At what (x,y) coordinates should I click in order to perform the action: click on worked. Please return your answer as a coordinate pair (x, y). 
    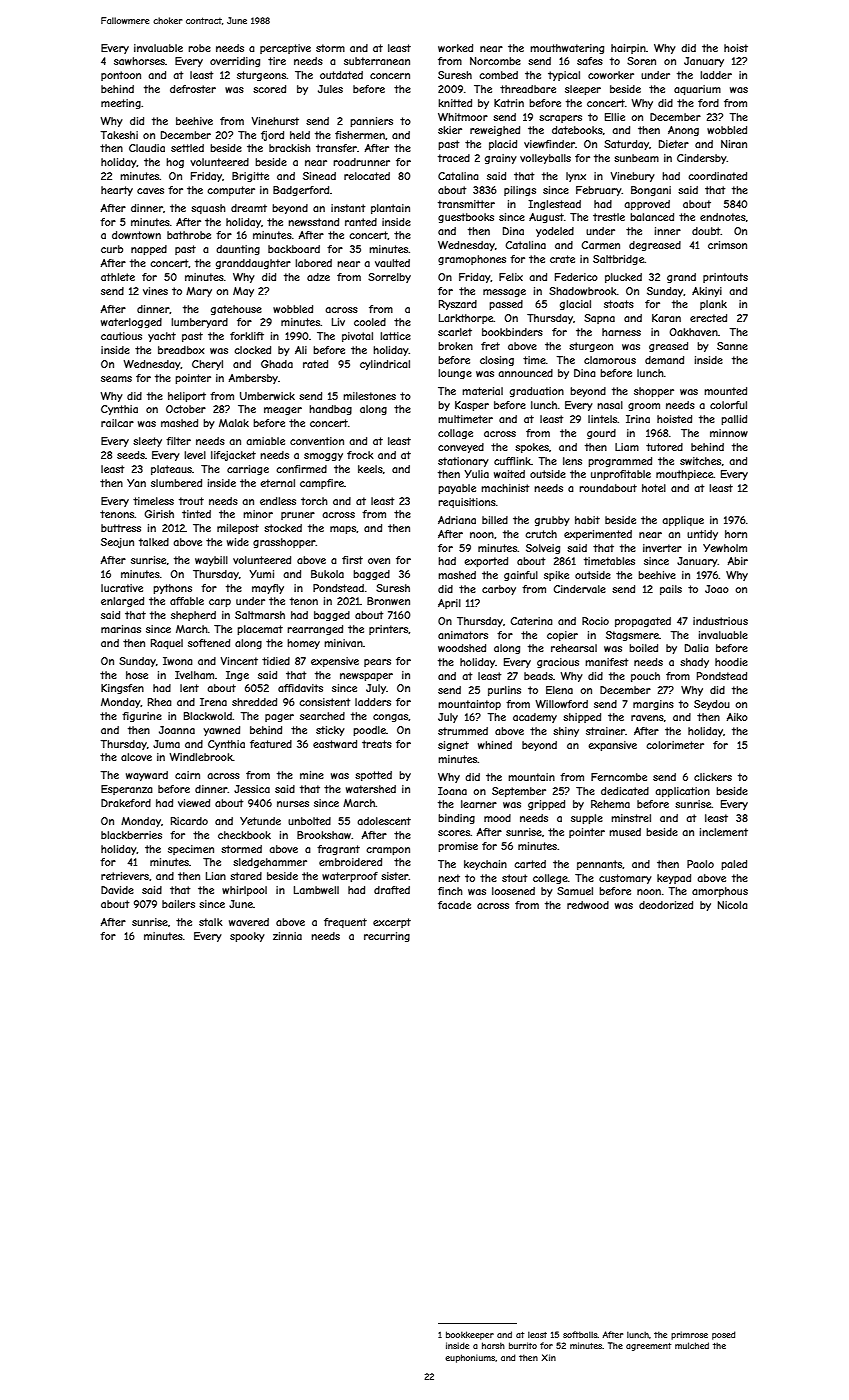
    Looking at the image, I should click on (455, 48).
